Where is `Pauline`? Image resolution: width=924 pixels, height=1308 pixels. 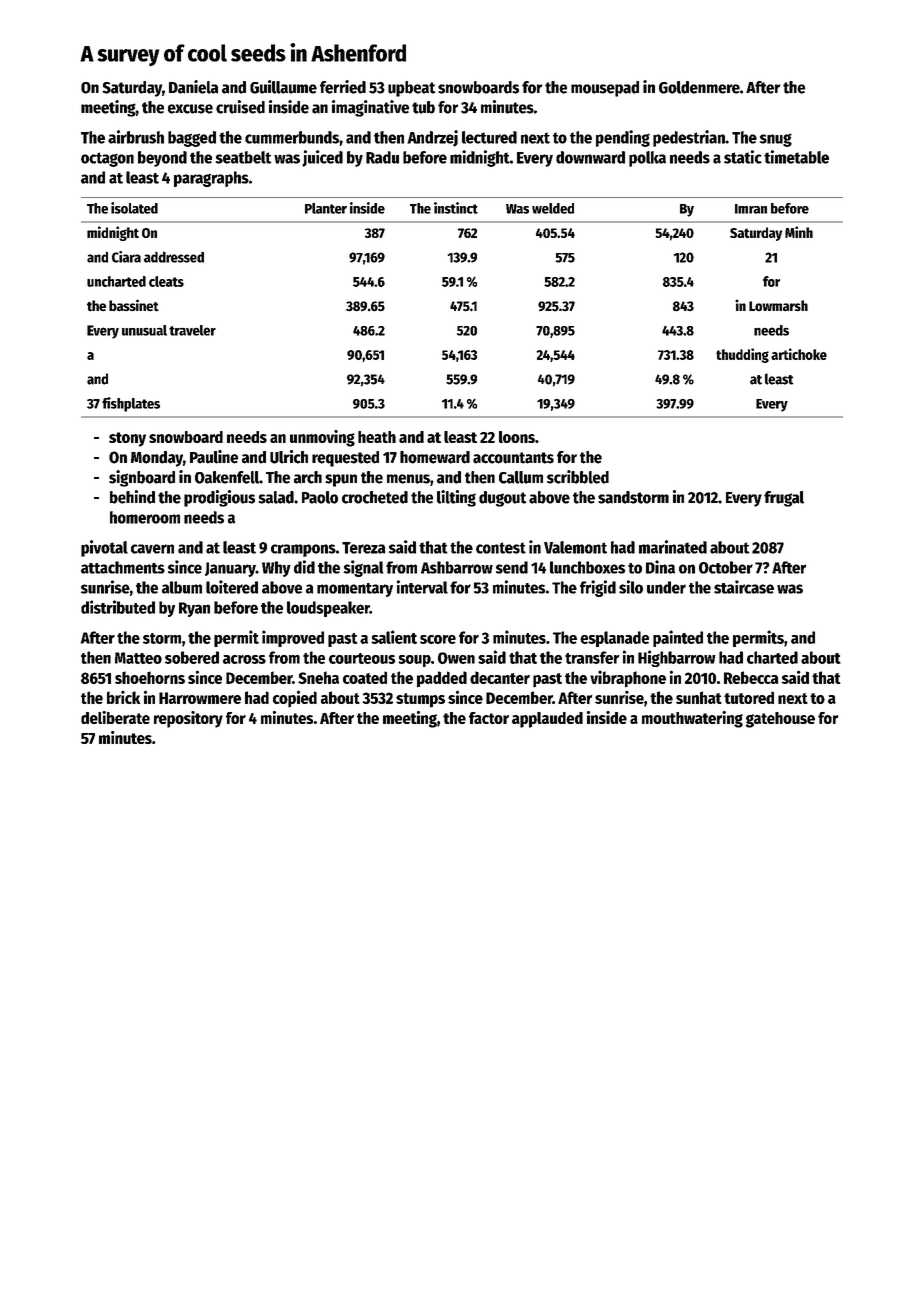 Pauline is located at coordinates (214, 457).
